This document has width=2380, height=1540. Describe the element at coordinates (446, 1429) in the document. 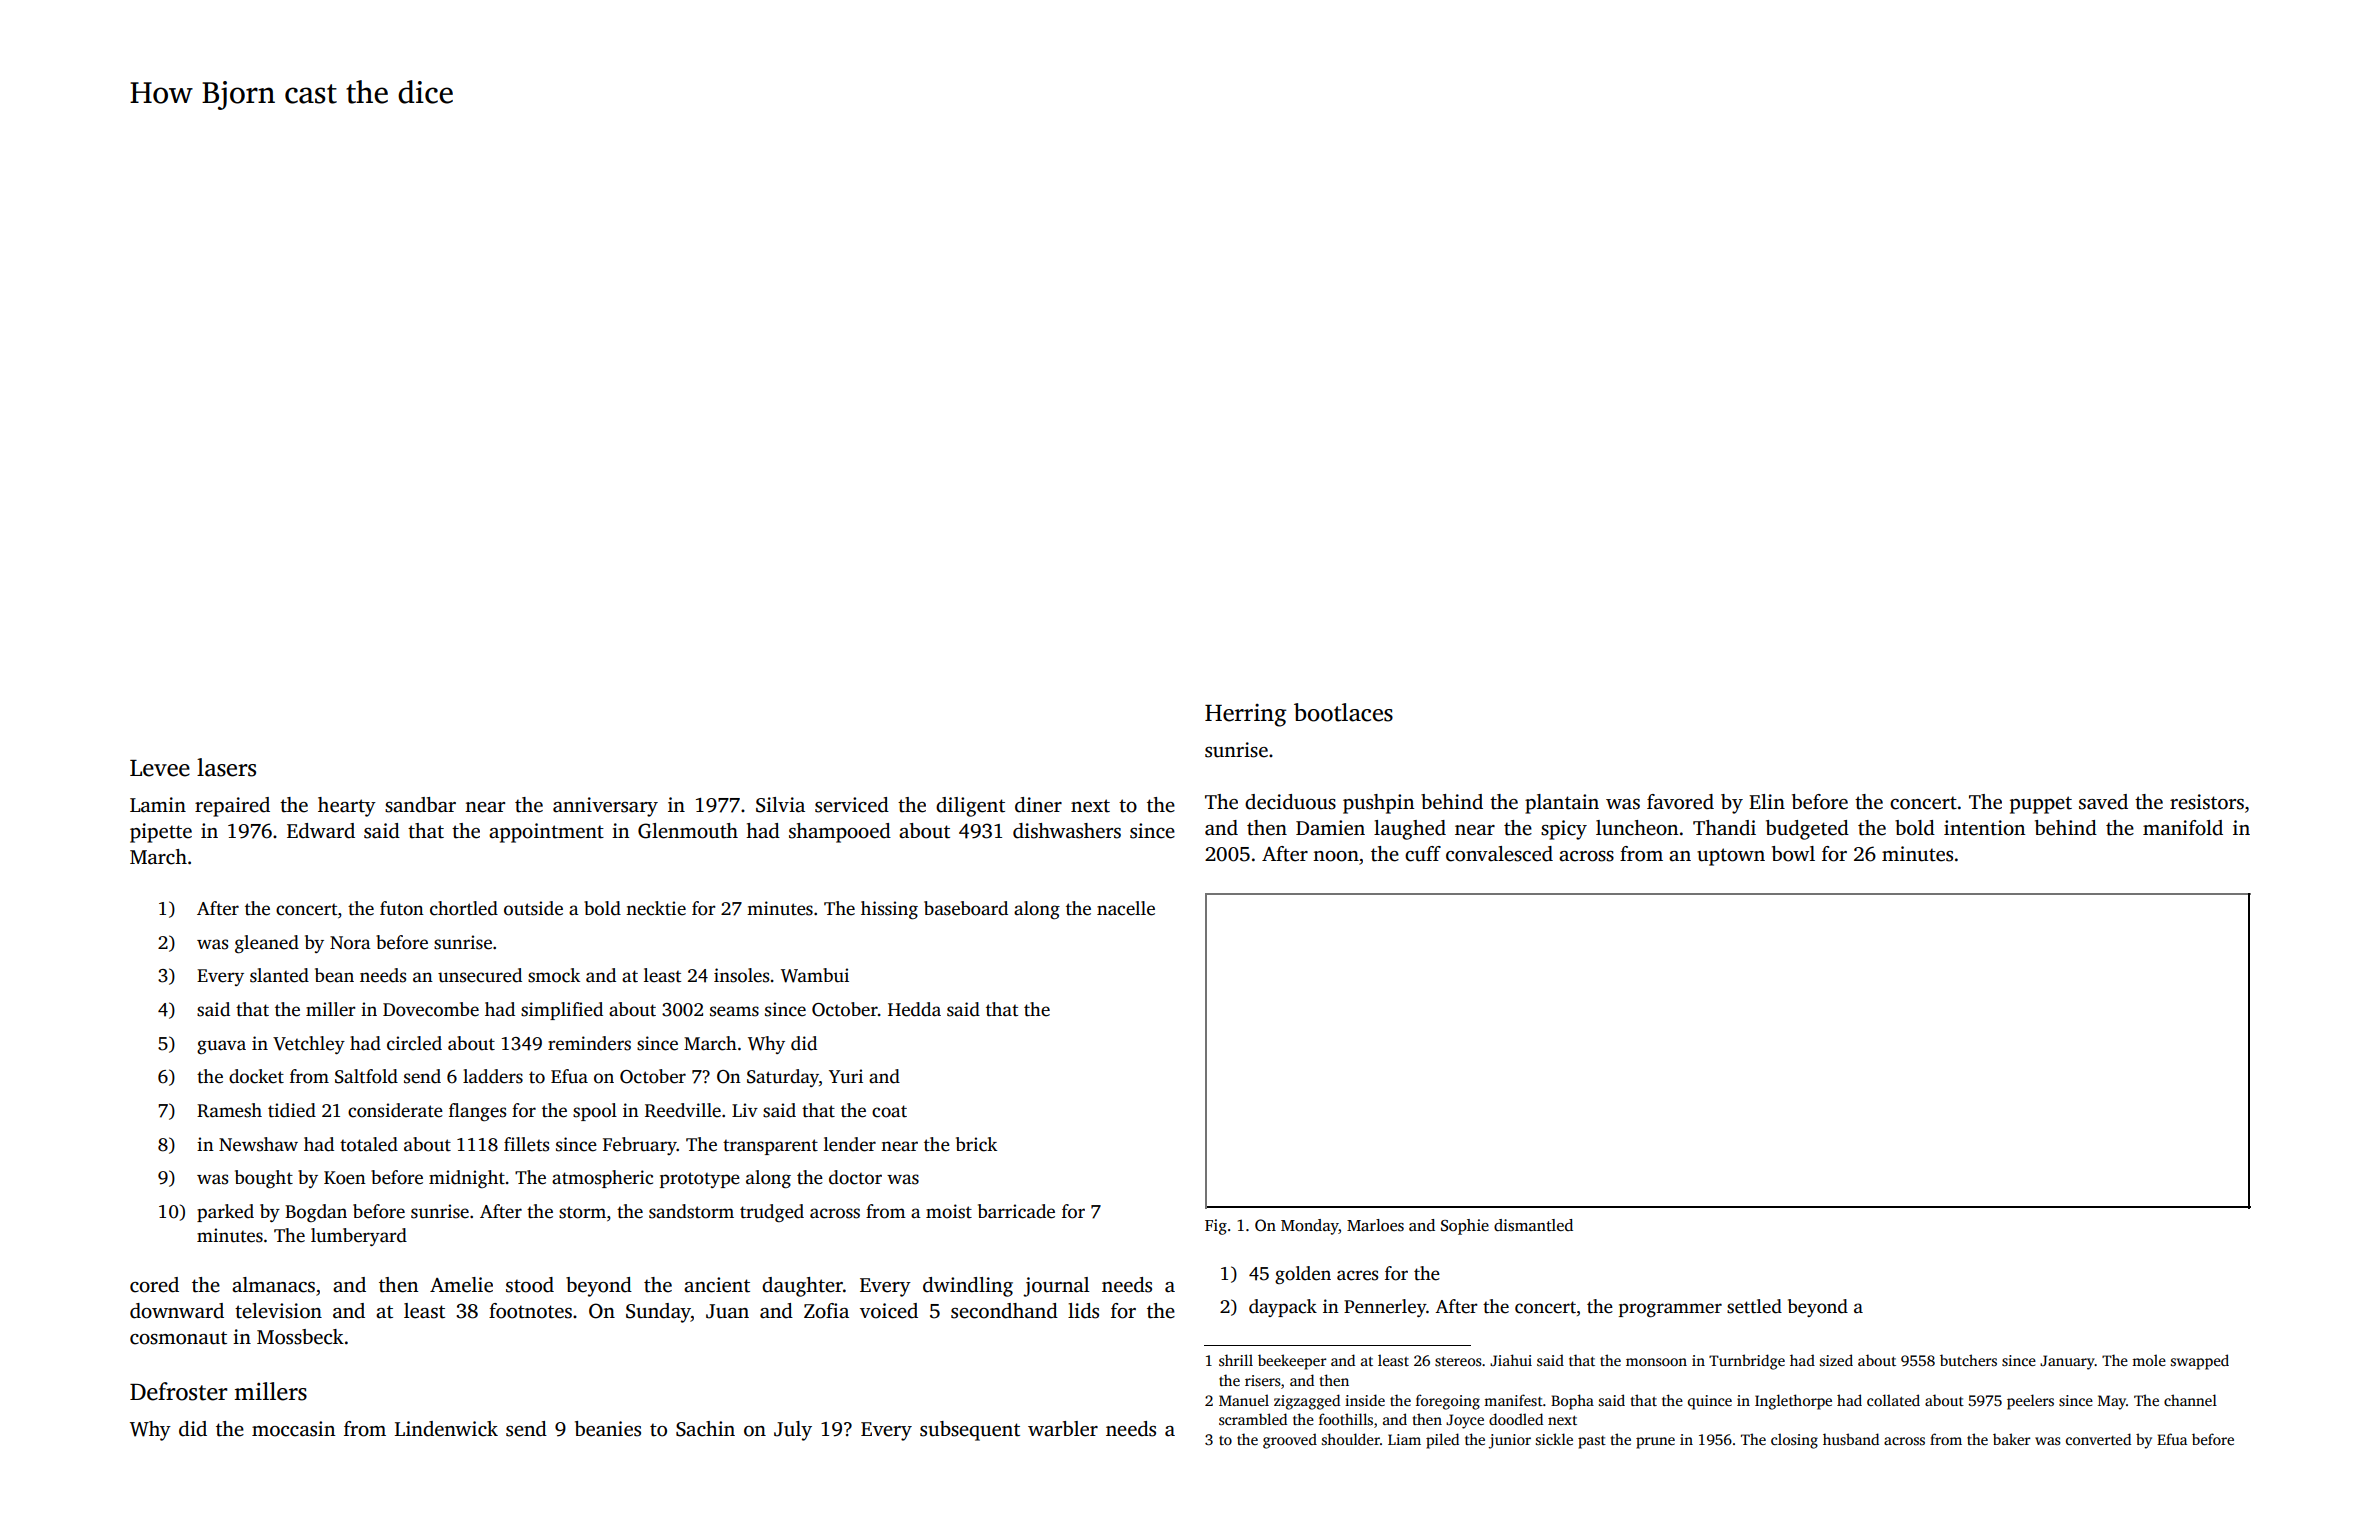

I see `Lindenwick` at that location.
